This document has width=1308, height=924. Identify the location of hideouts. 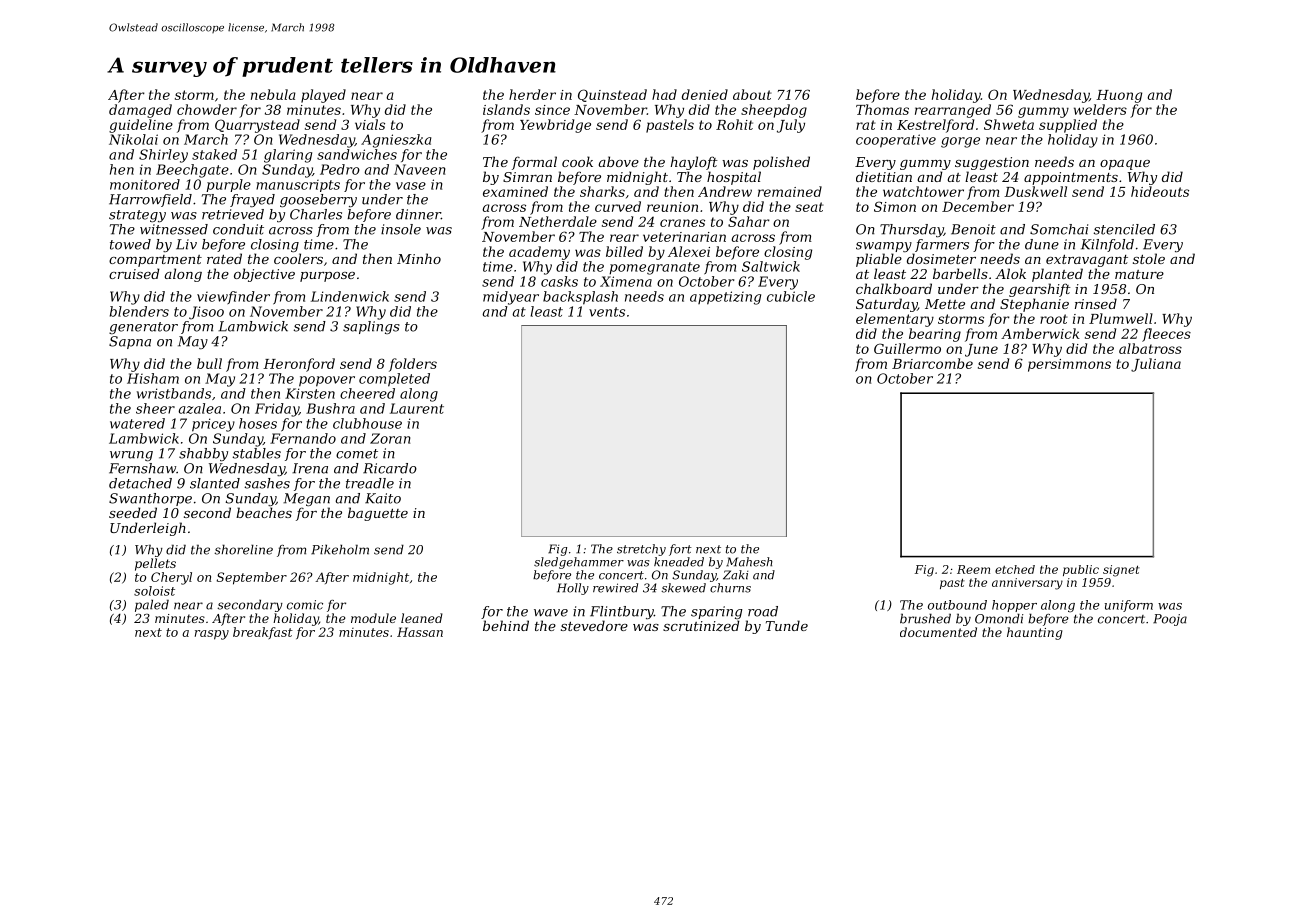
(1160, 191).
